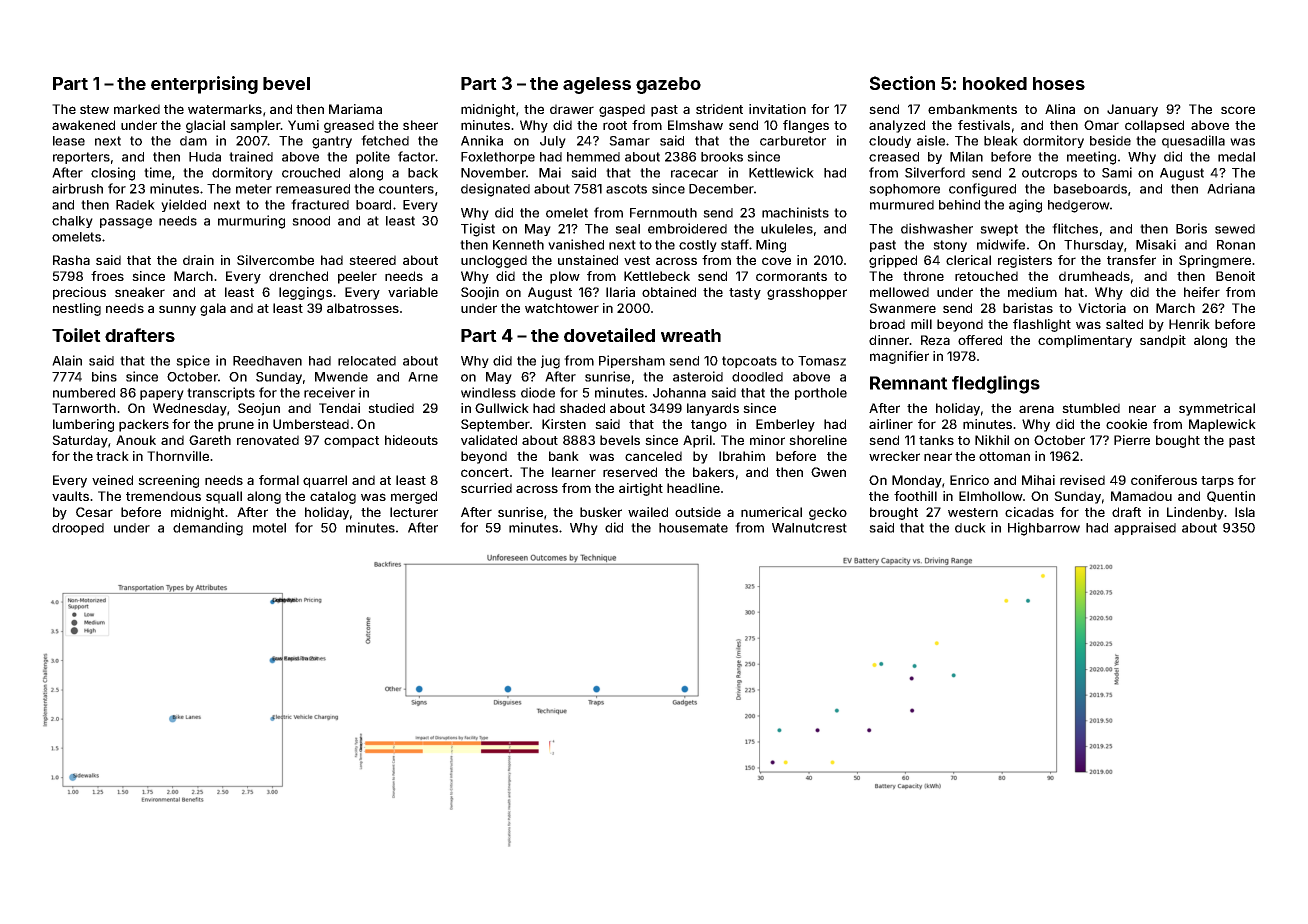 Image resolution: width=1308 pixels, height=924 pixels. I want to click on Nikhil, so click(992, 440).
